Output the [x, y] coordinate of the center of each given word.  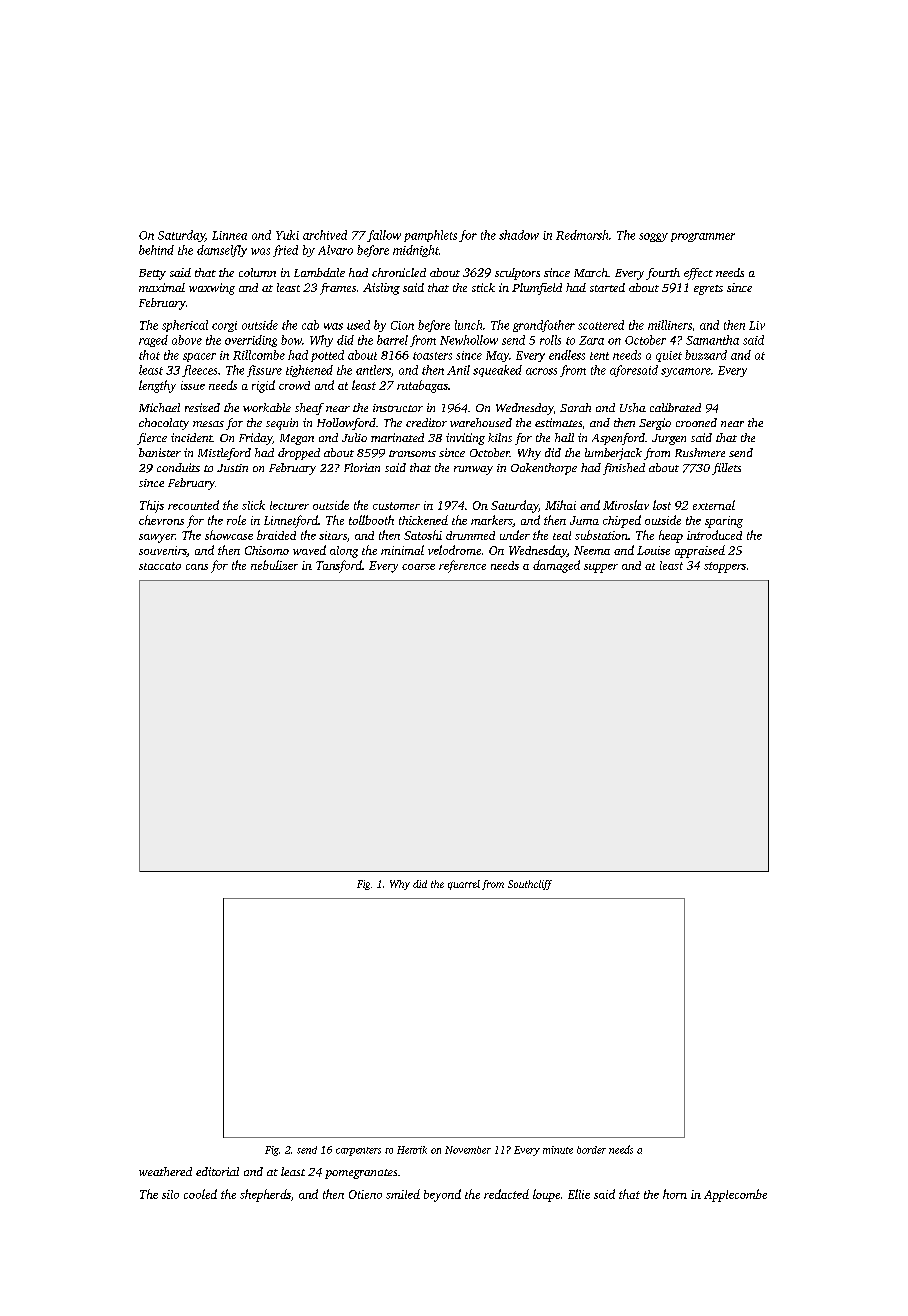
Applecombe [735, 1195]
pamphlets [430, 236]
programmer [703, 237]
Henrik [412, 1150]
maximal [162, 287]
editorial [217, 1171]
